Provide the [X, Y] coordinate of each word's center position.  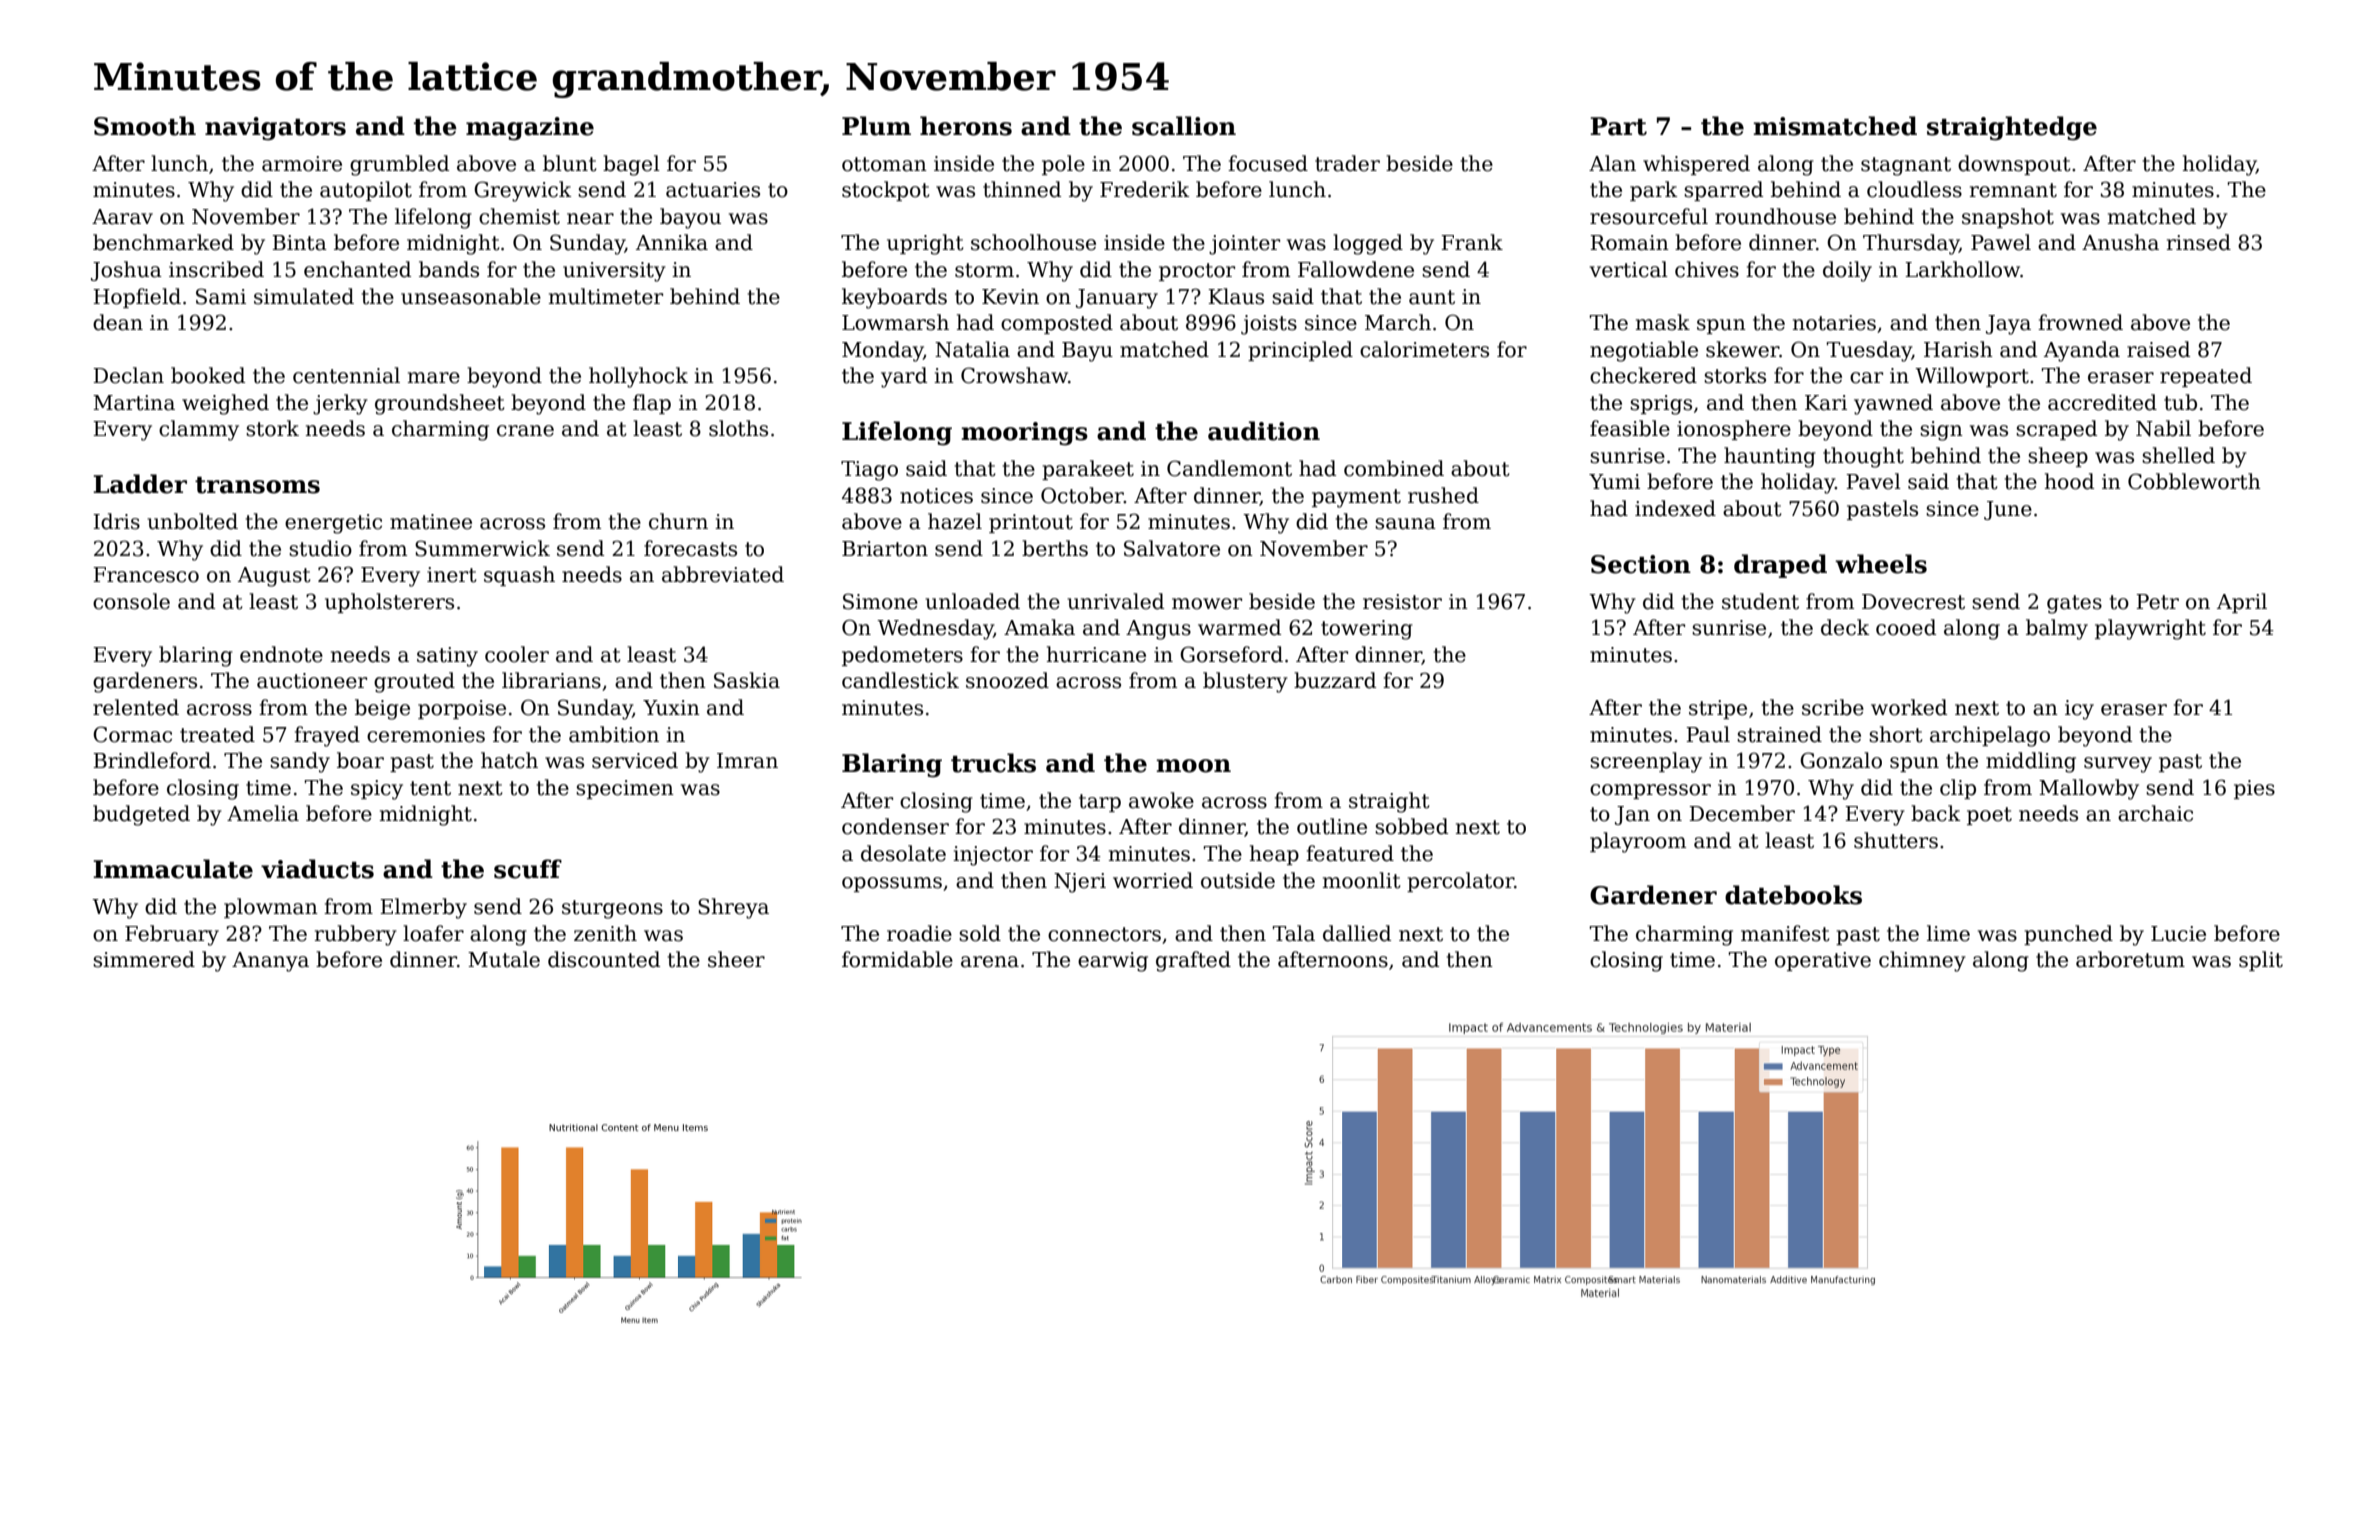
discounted [604, 959]
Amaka [1039, 627]
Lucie [2178, 934]
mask [1663, 322]
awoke [1161, 800]
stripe [1718, 709]
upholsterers [389, 603]
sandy [300, 762]
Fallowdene [1356, 269]
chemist [519, 216]
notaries [1834, 323]
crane [525, 431]
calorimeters [1424, 349]
